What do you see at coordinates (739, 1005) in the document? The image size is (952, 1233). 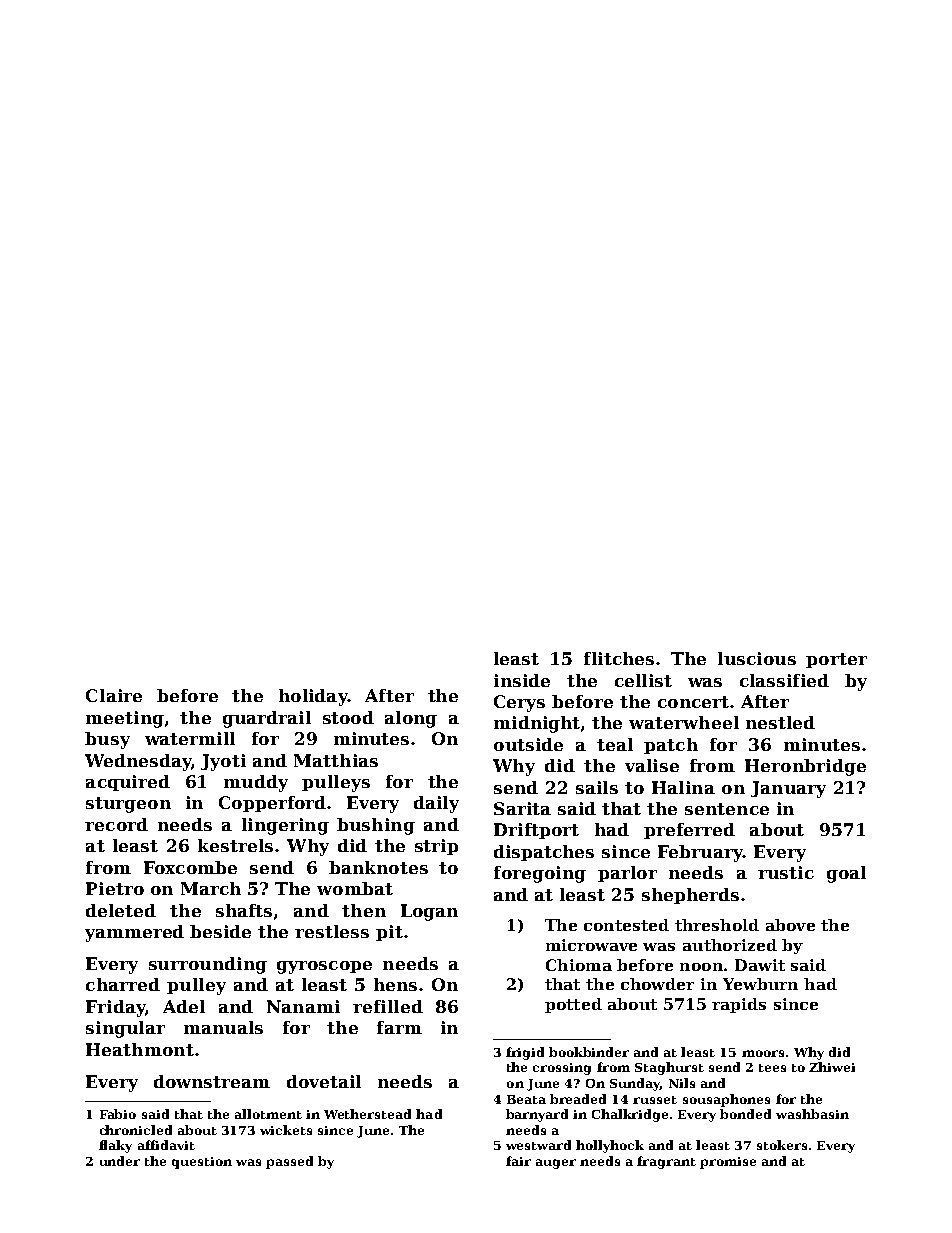 I see `rapids` at bounding box center [739, 1005].
